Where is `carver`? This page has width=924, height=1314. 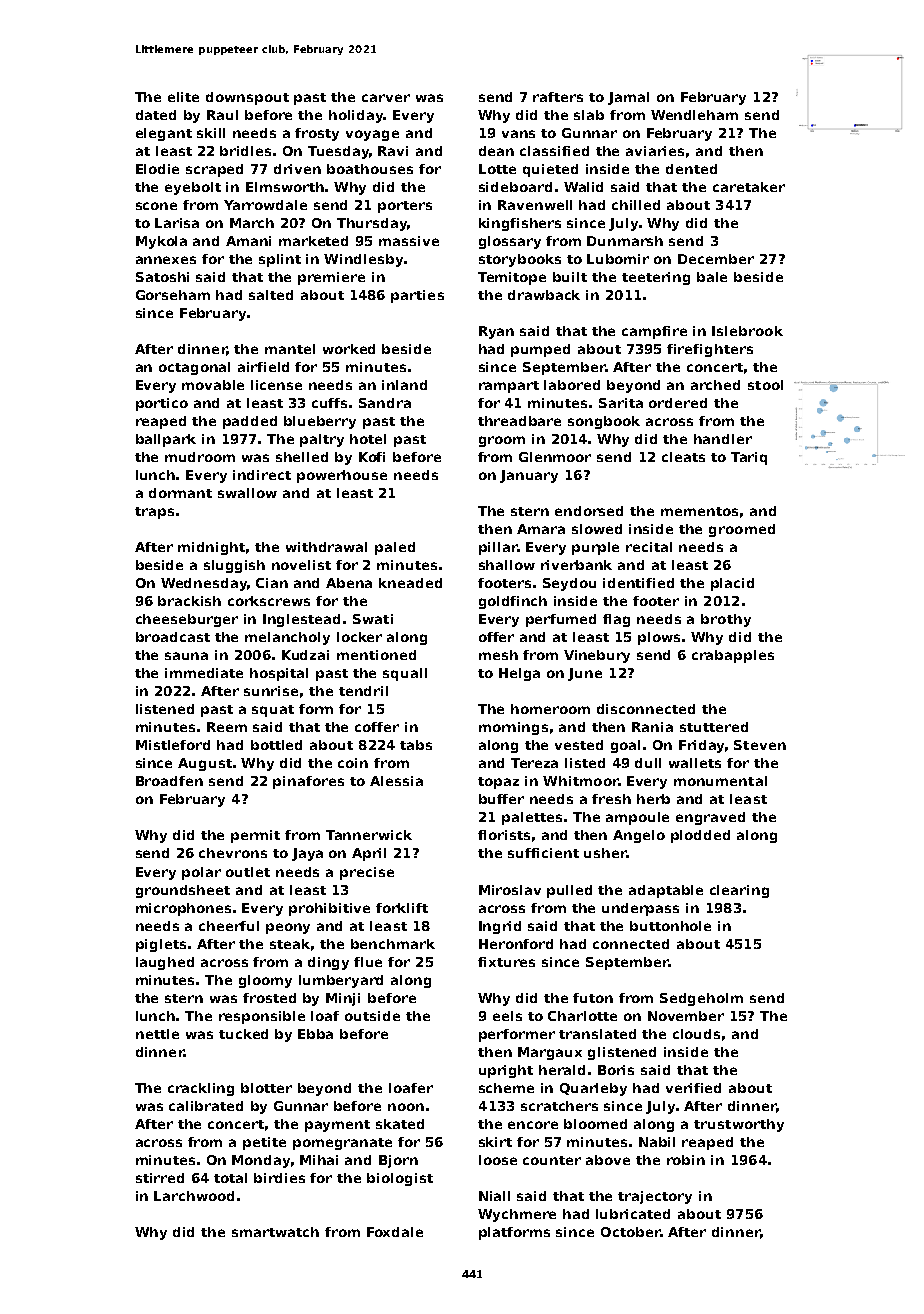 carver is located at coordinates (386, 98).
